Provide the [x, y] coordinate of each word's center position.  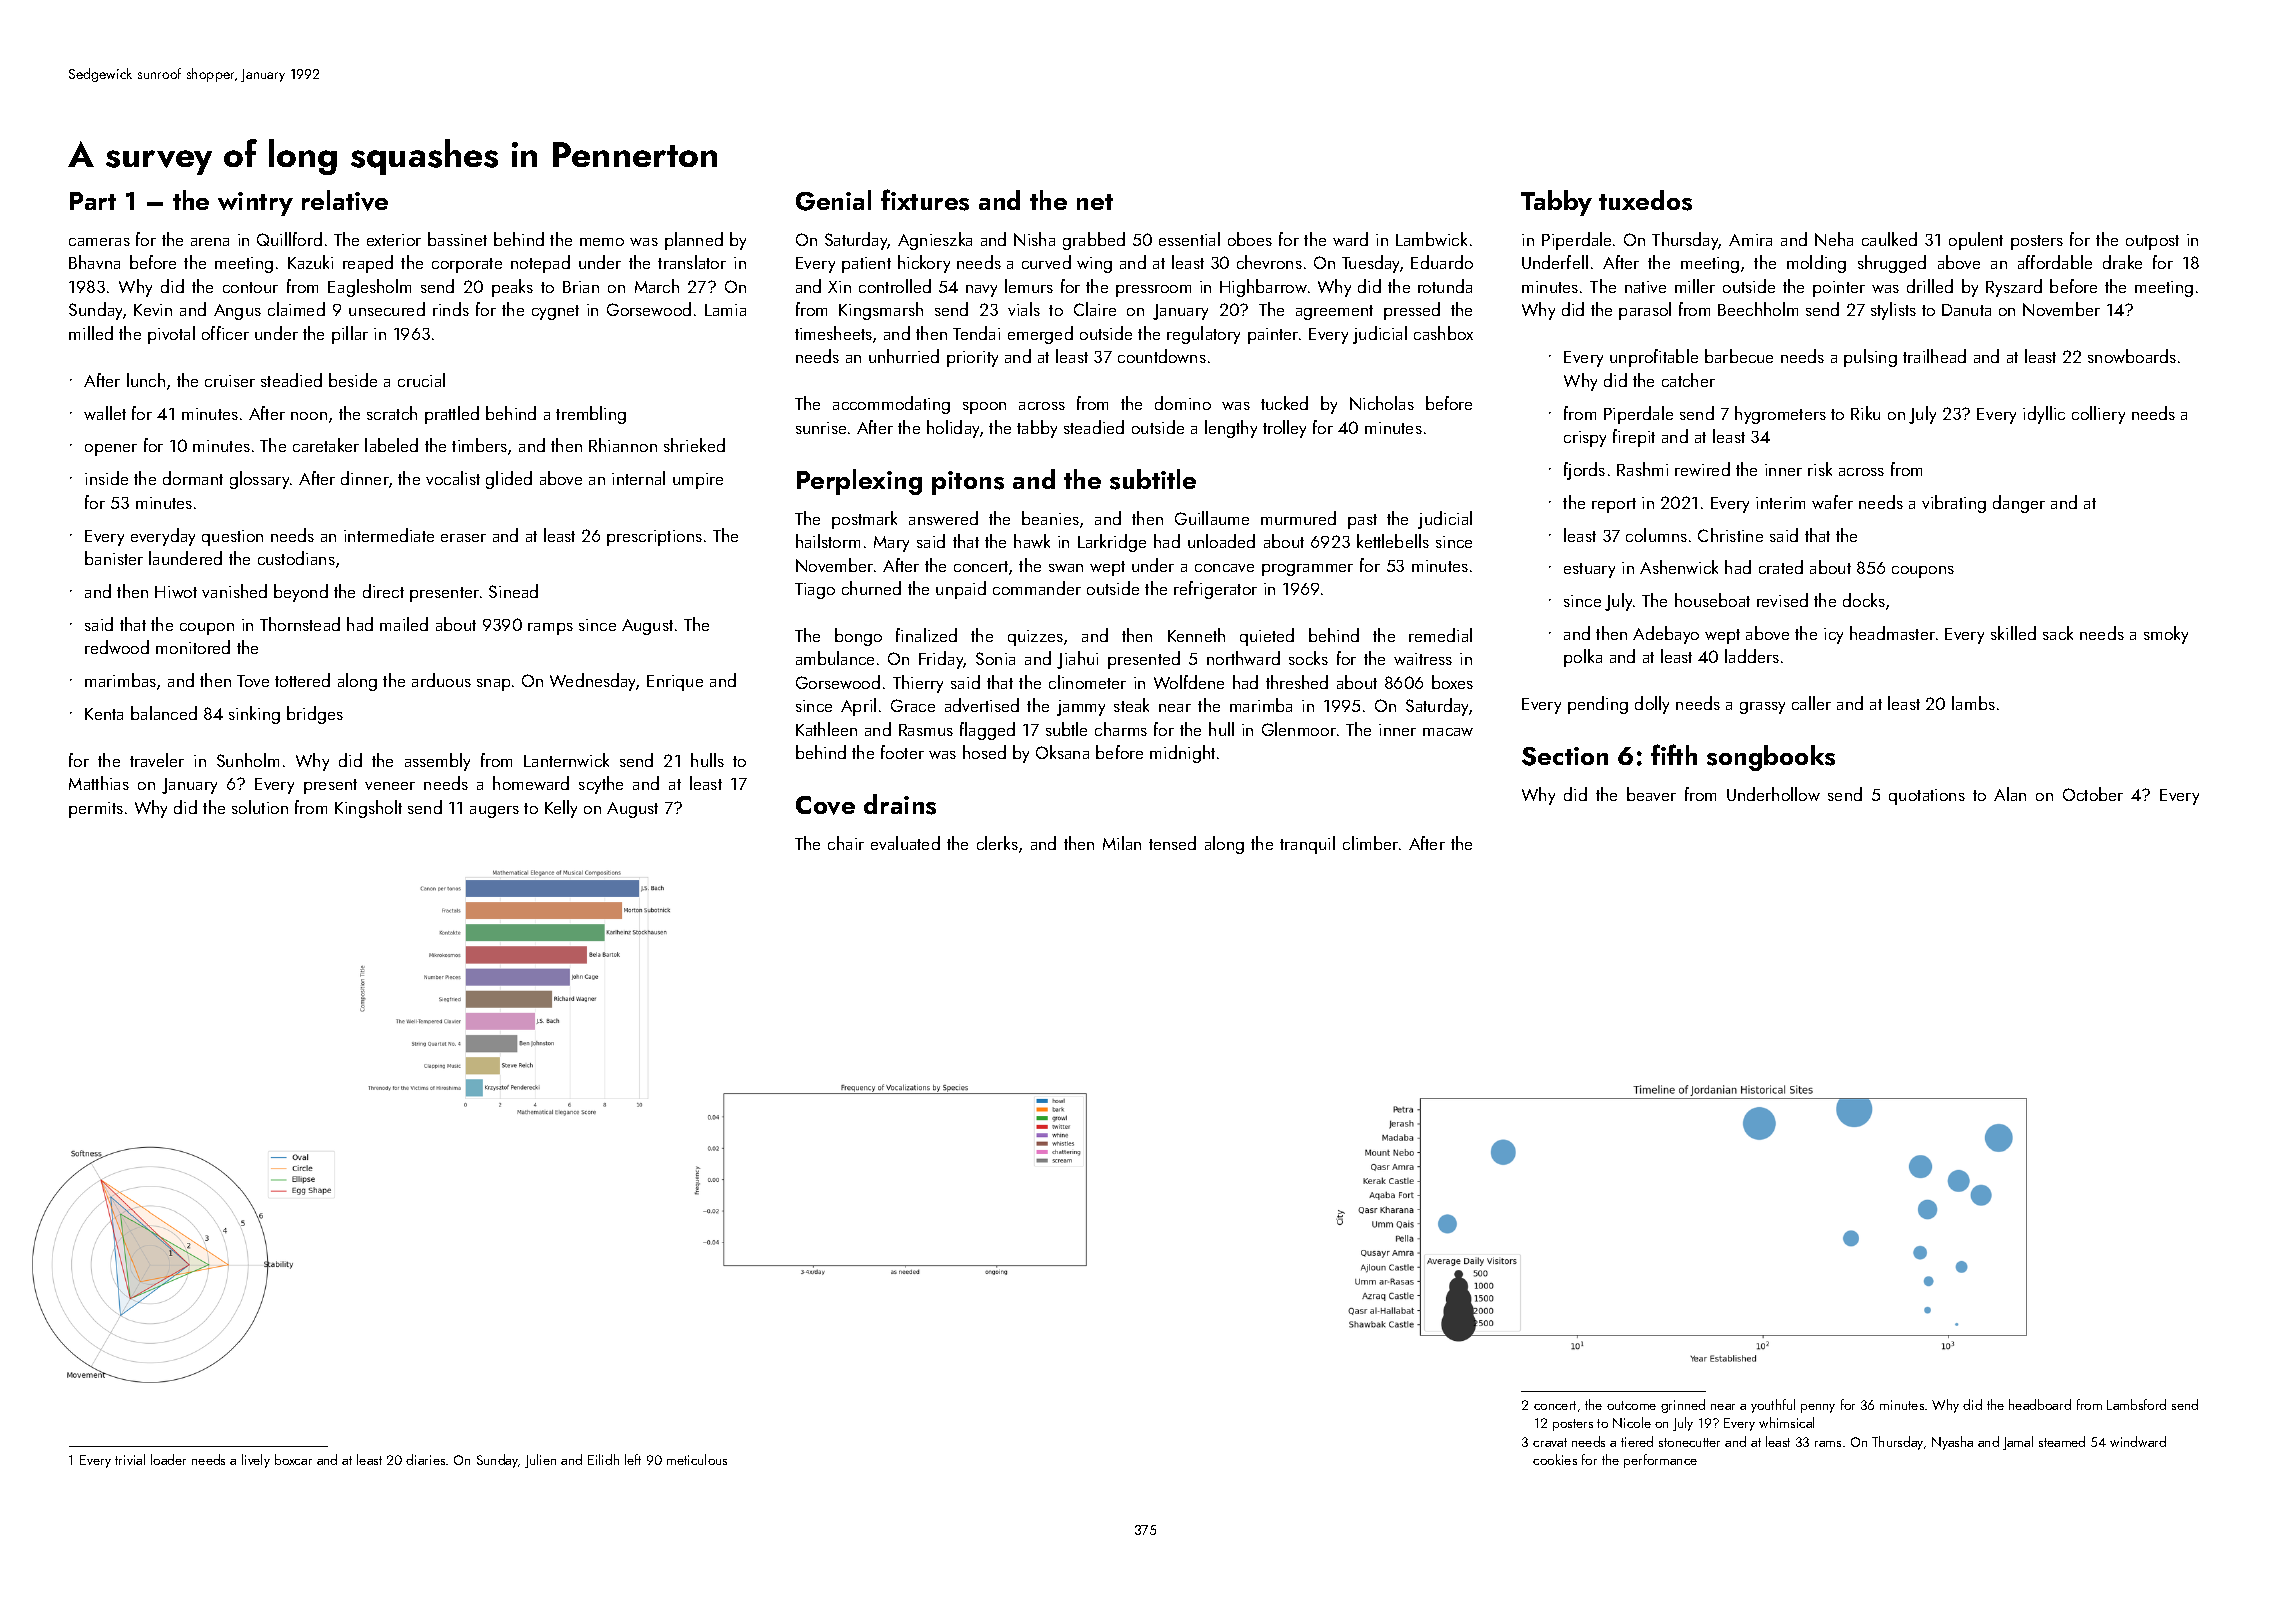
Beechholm [1758, 309]
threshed [1297, 682]
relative [345, 200]
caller [1811, 703]
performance [1660, 1461]
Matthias [99, 783]
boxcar [293, 1459]
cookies [1555, 1459]
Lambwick [1431, 239]
